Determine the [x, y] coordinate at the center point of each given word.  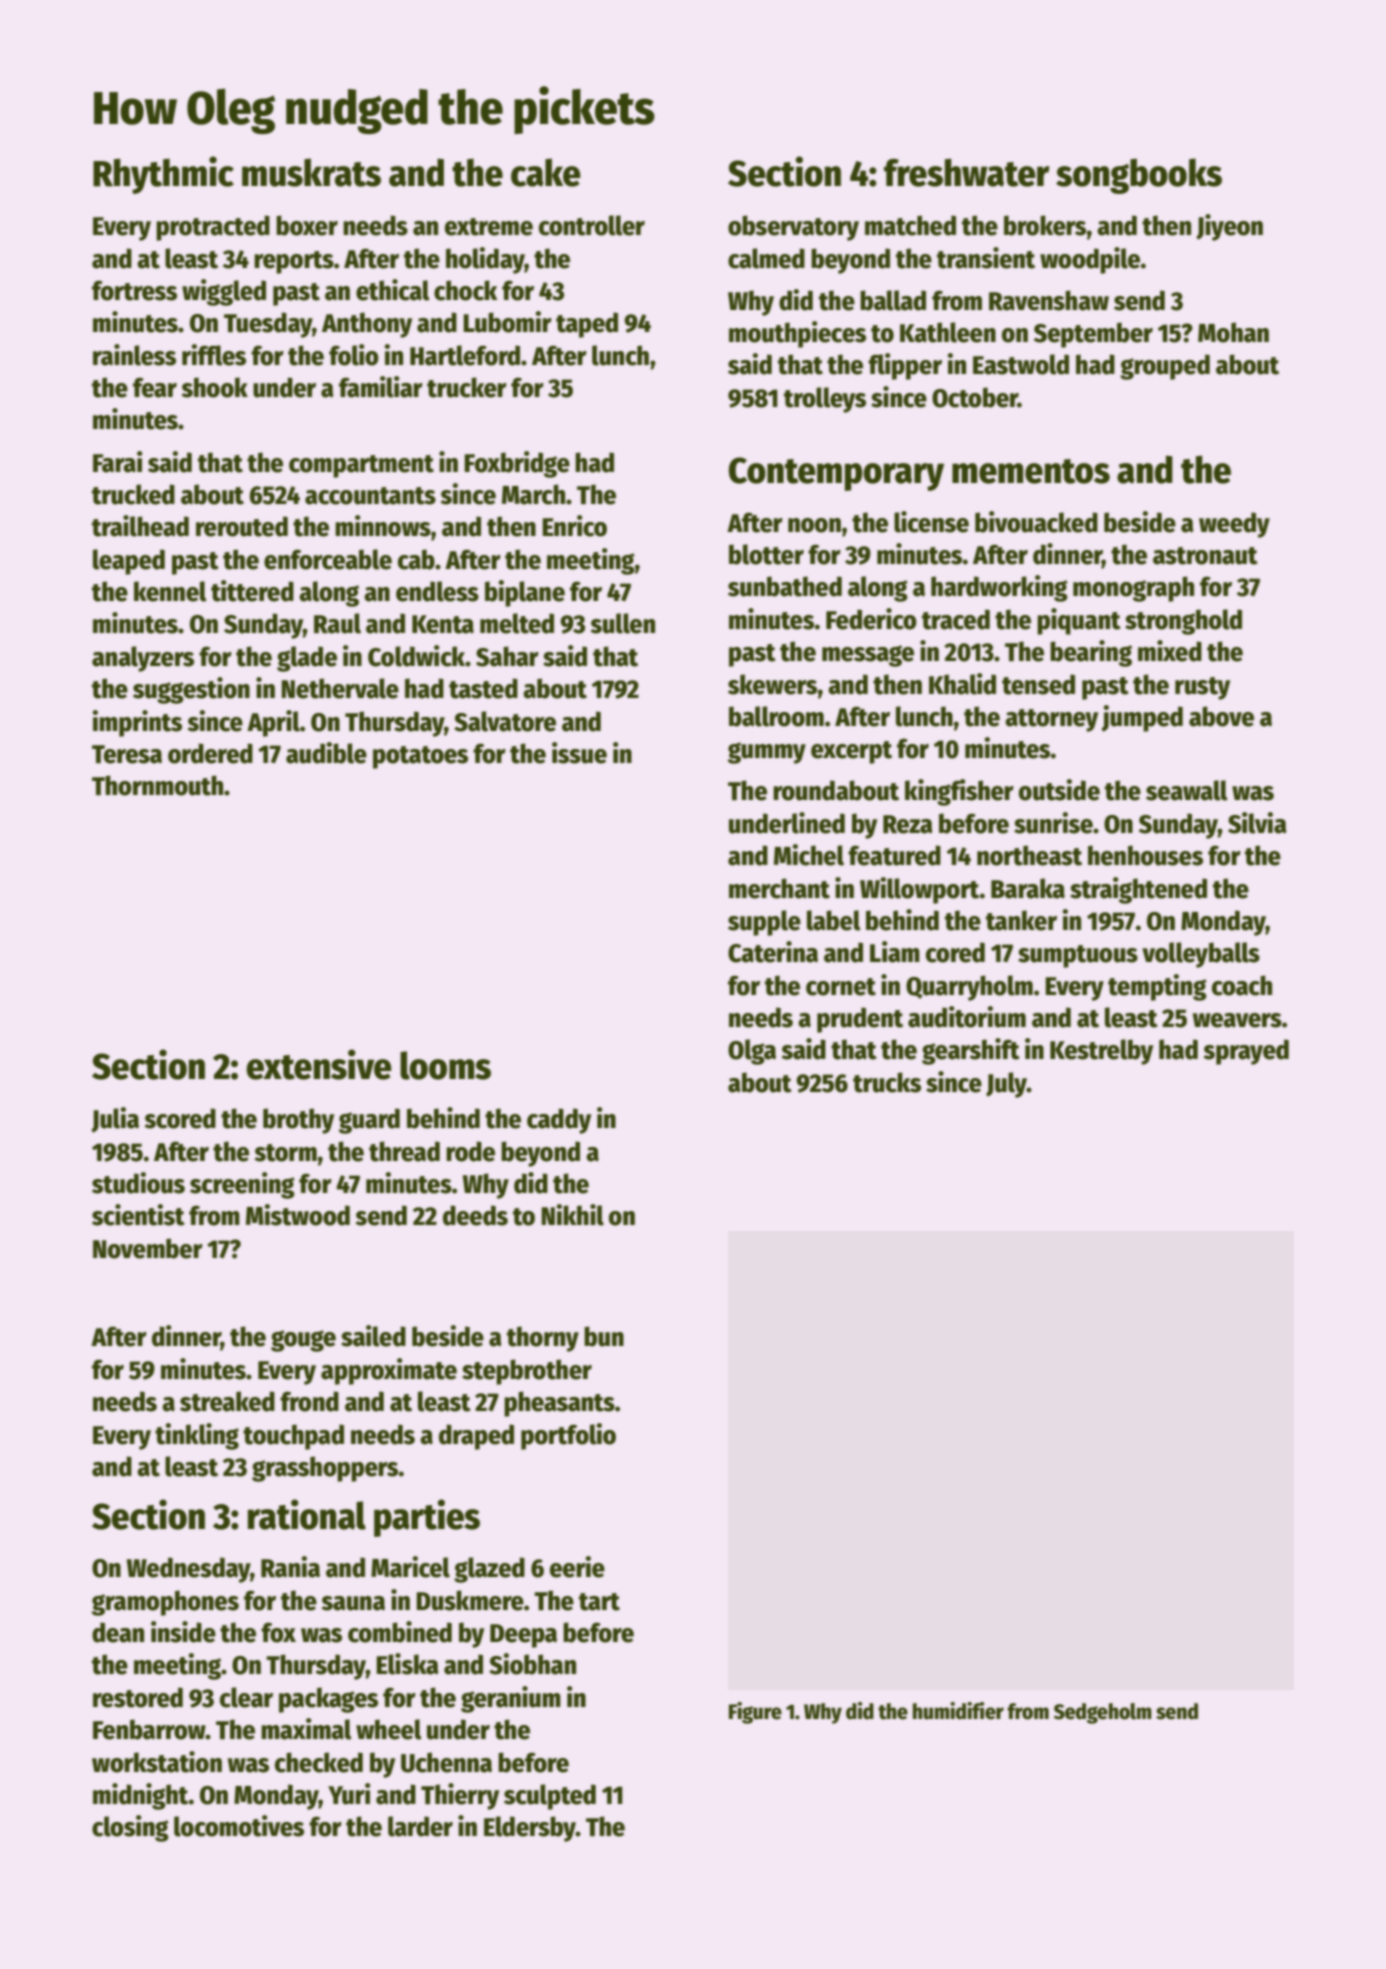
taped [587, 325]
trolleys [825, 400]
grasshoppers [325, 1469]
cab [416, 559]
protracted [213, 228]
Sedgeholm [1103, 1713]
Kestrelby [1101, 1052]
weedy [1234, 525]
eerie [577, 1567]
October [975, 397]
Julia [115, 1120]
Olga [752, 1052]
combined [400, 1632]
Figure [755, 1713]
